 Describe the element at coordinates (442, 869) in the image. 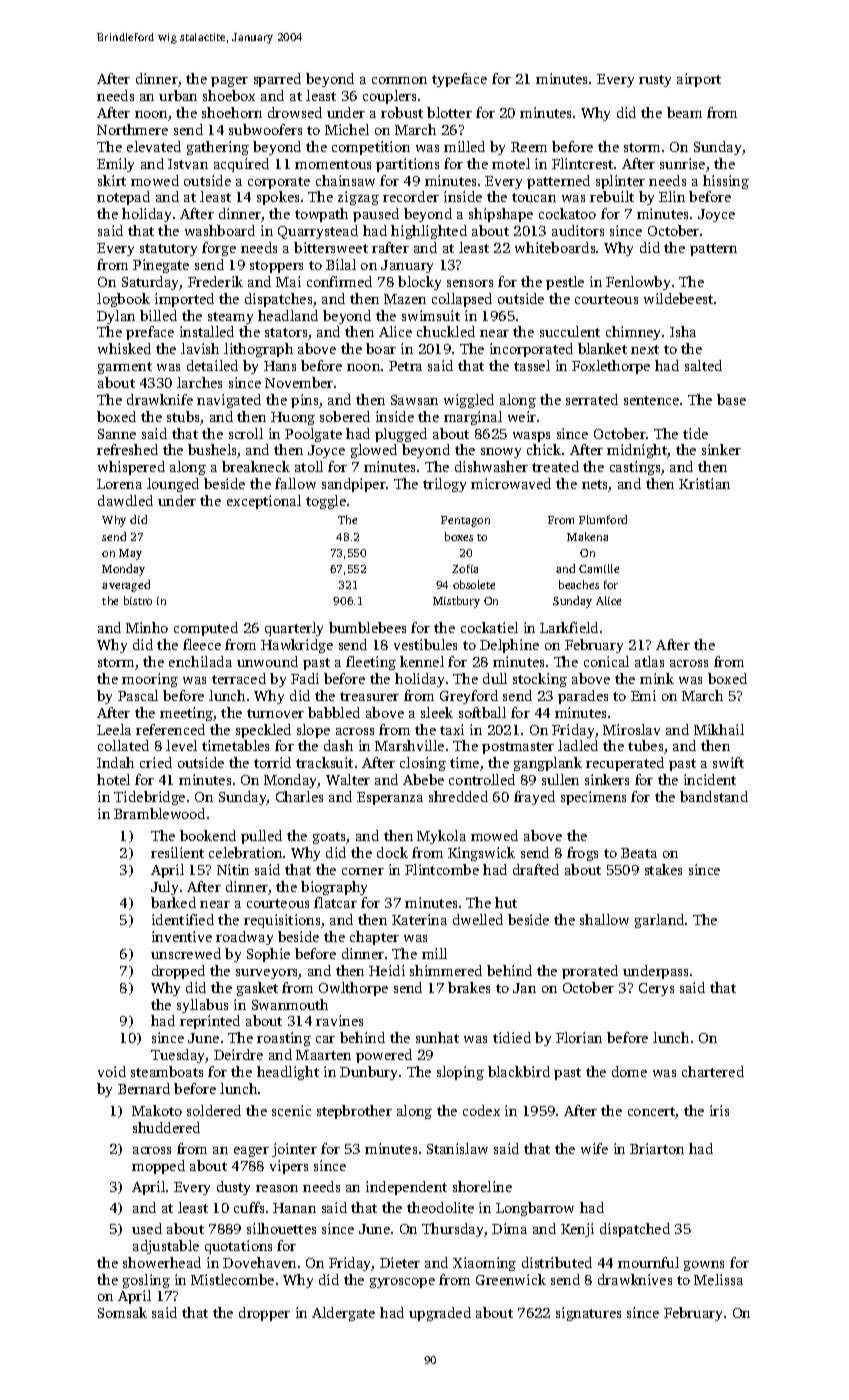

I see `Flintcombe` at that location.
